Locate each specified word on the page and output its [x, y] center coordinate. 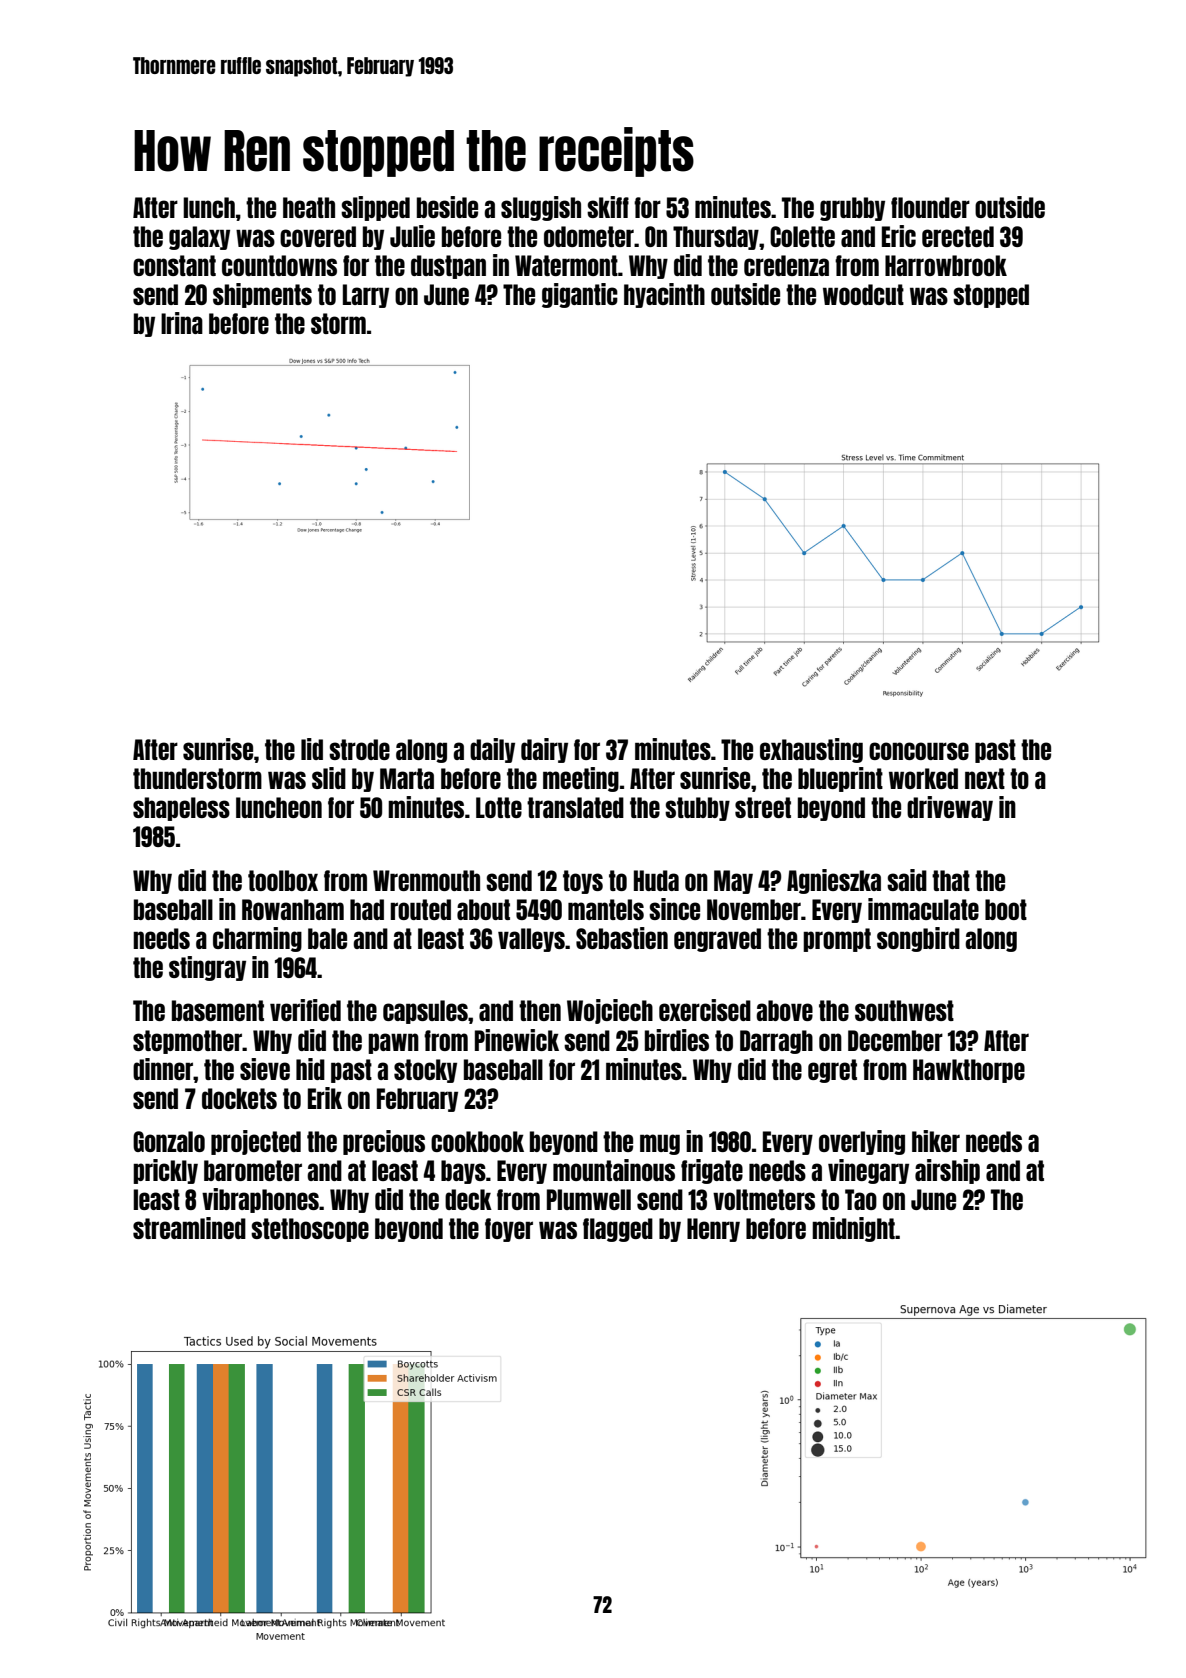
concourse [919, 751]
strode [359, 749]
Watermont [566, 265]
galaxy [199, 238]
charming [257, 939]
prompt [837, 940]
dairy [544, 750]
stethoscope [310, 1230]
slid [329, 778]
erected [958, 236]
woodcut [863, 294]
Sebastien [622, 938]
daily [492, 750]
